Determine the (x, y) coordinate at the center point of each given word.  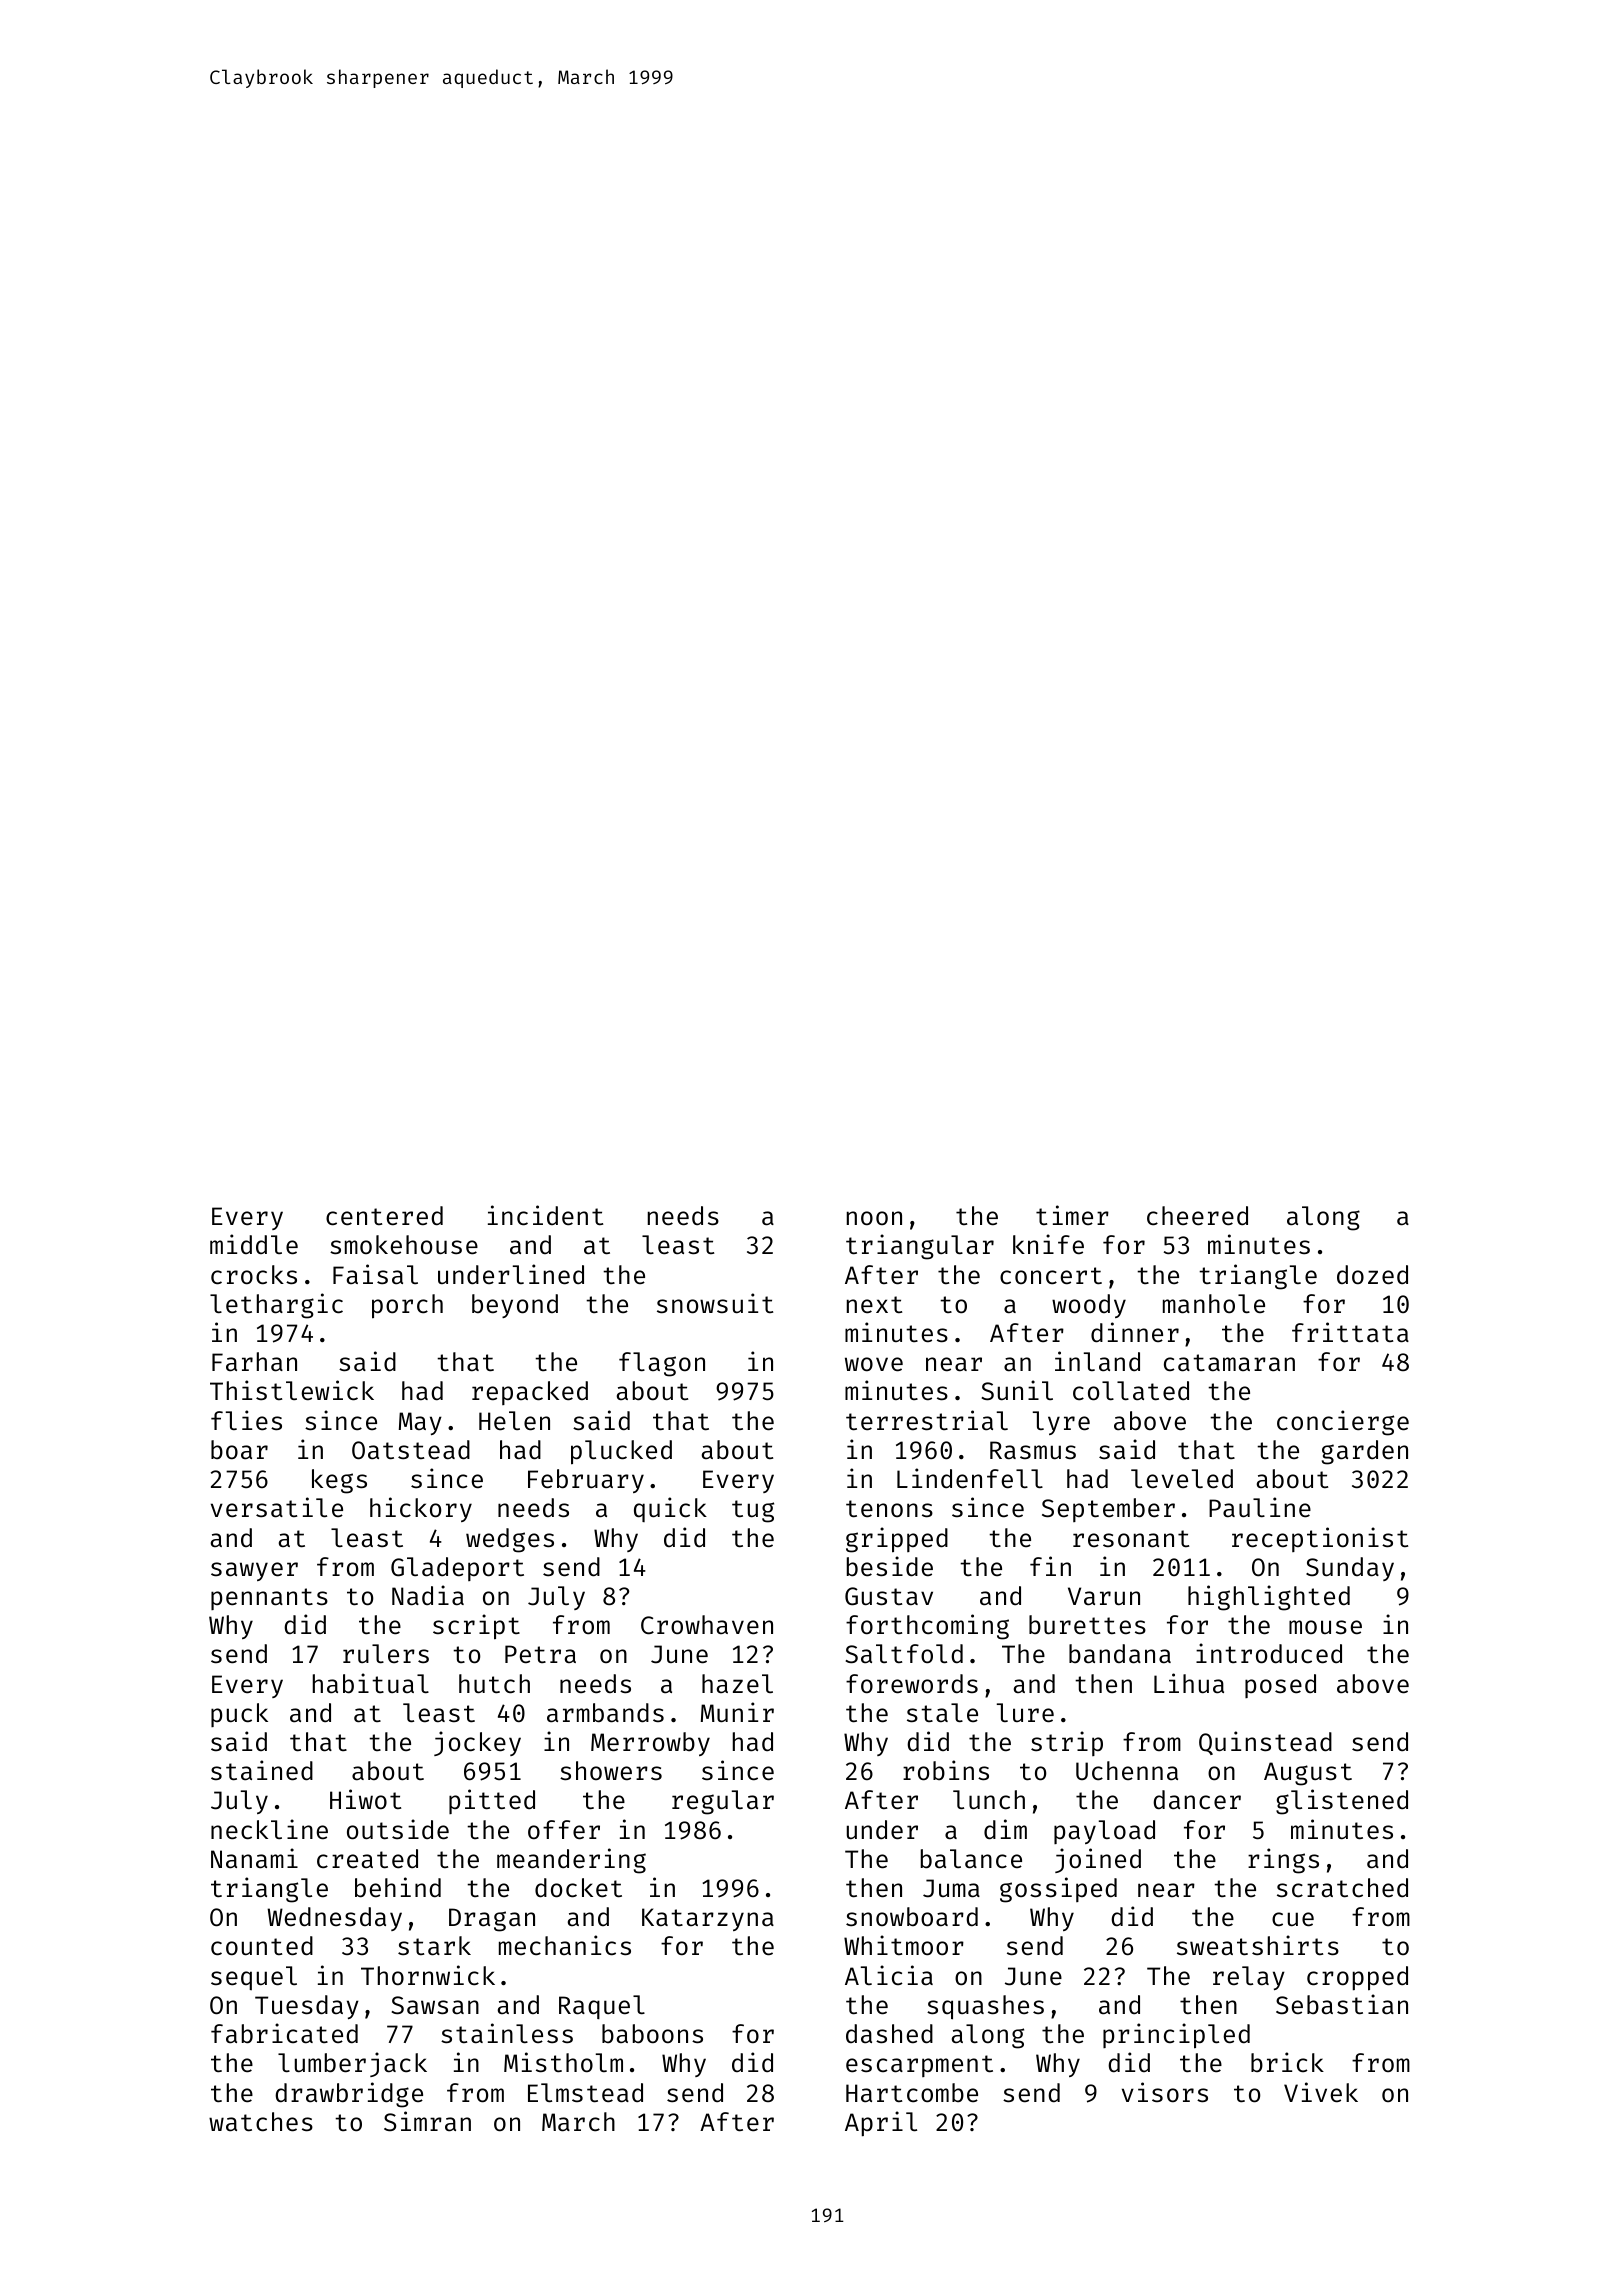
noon (874, 1218)
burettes (1087, 1625)
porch (407, 1306)
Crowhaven (707, 1625)
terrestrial (927, 1420)
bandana (1120, 1654)
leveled (1182, 1479)
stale (942, 1713)
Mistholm (563, 2062)
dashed (889, 2034)
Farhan (254, 1362)
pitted (492, 1801)
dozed (1372, 1275)
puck (239, 1715)
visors (1165, 2092)
